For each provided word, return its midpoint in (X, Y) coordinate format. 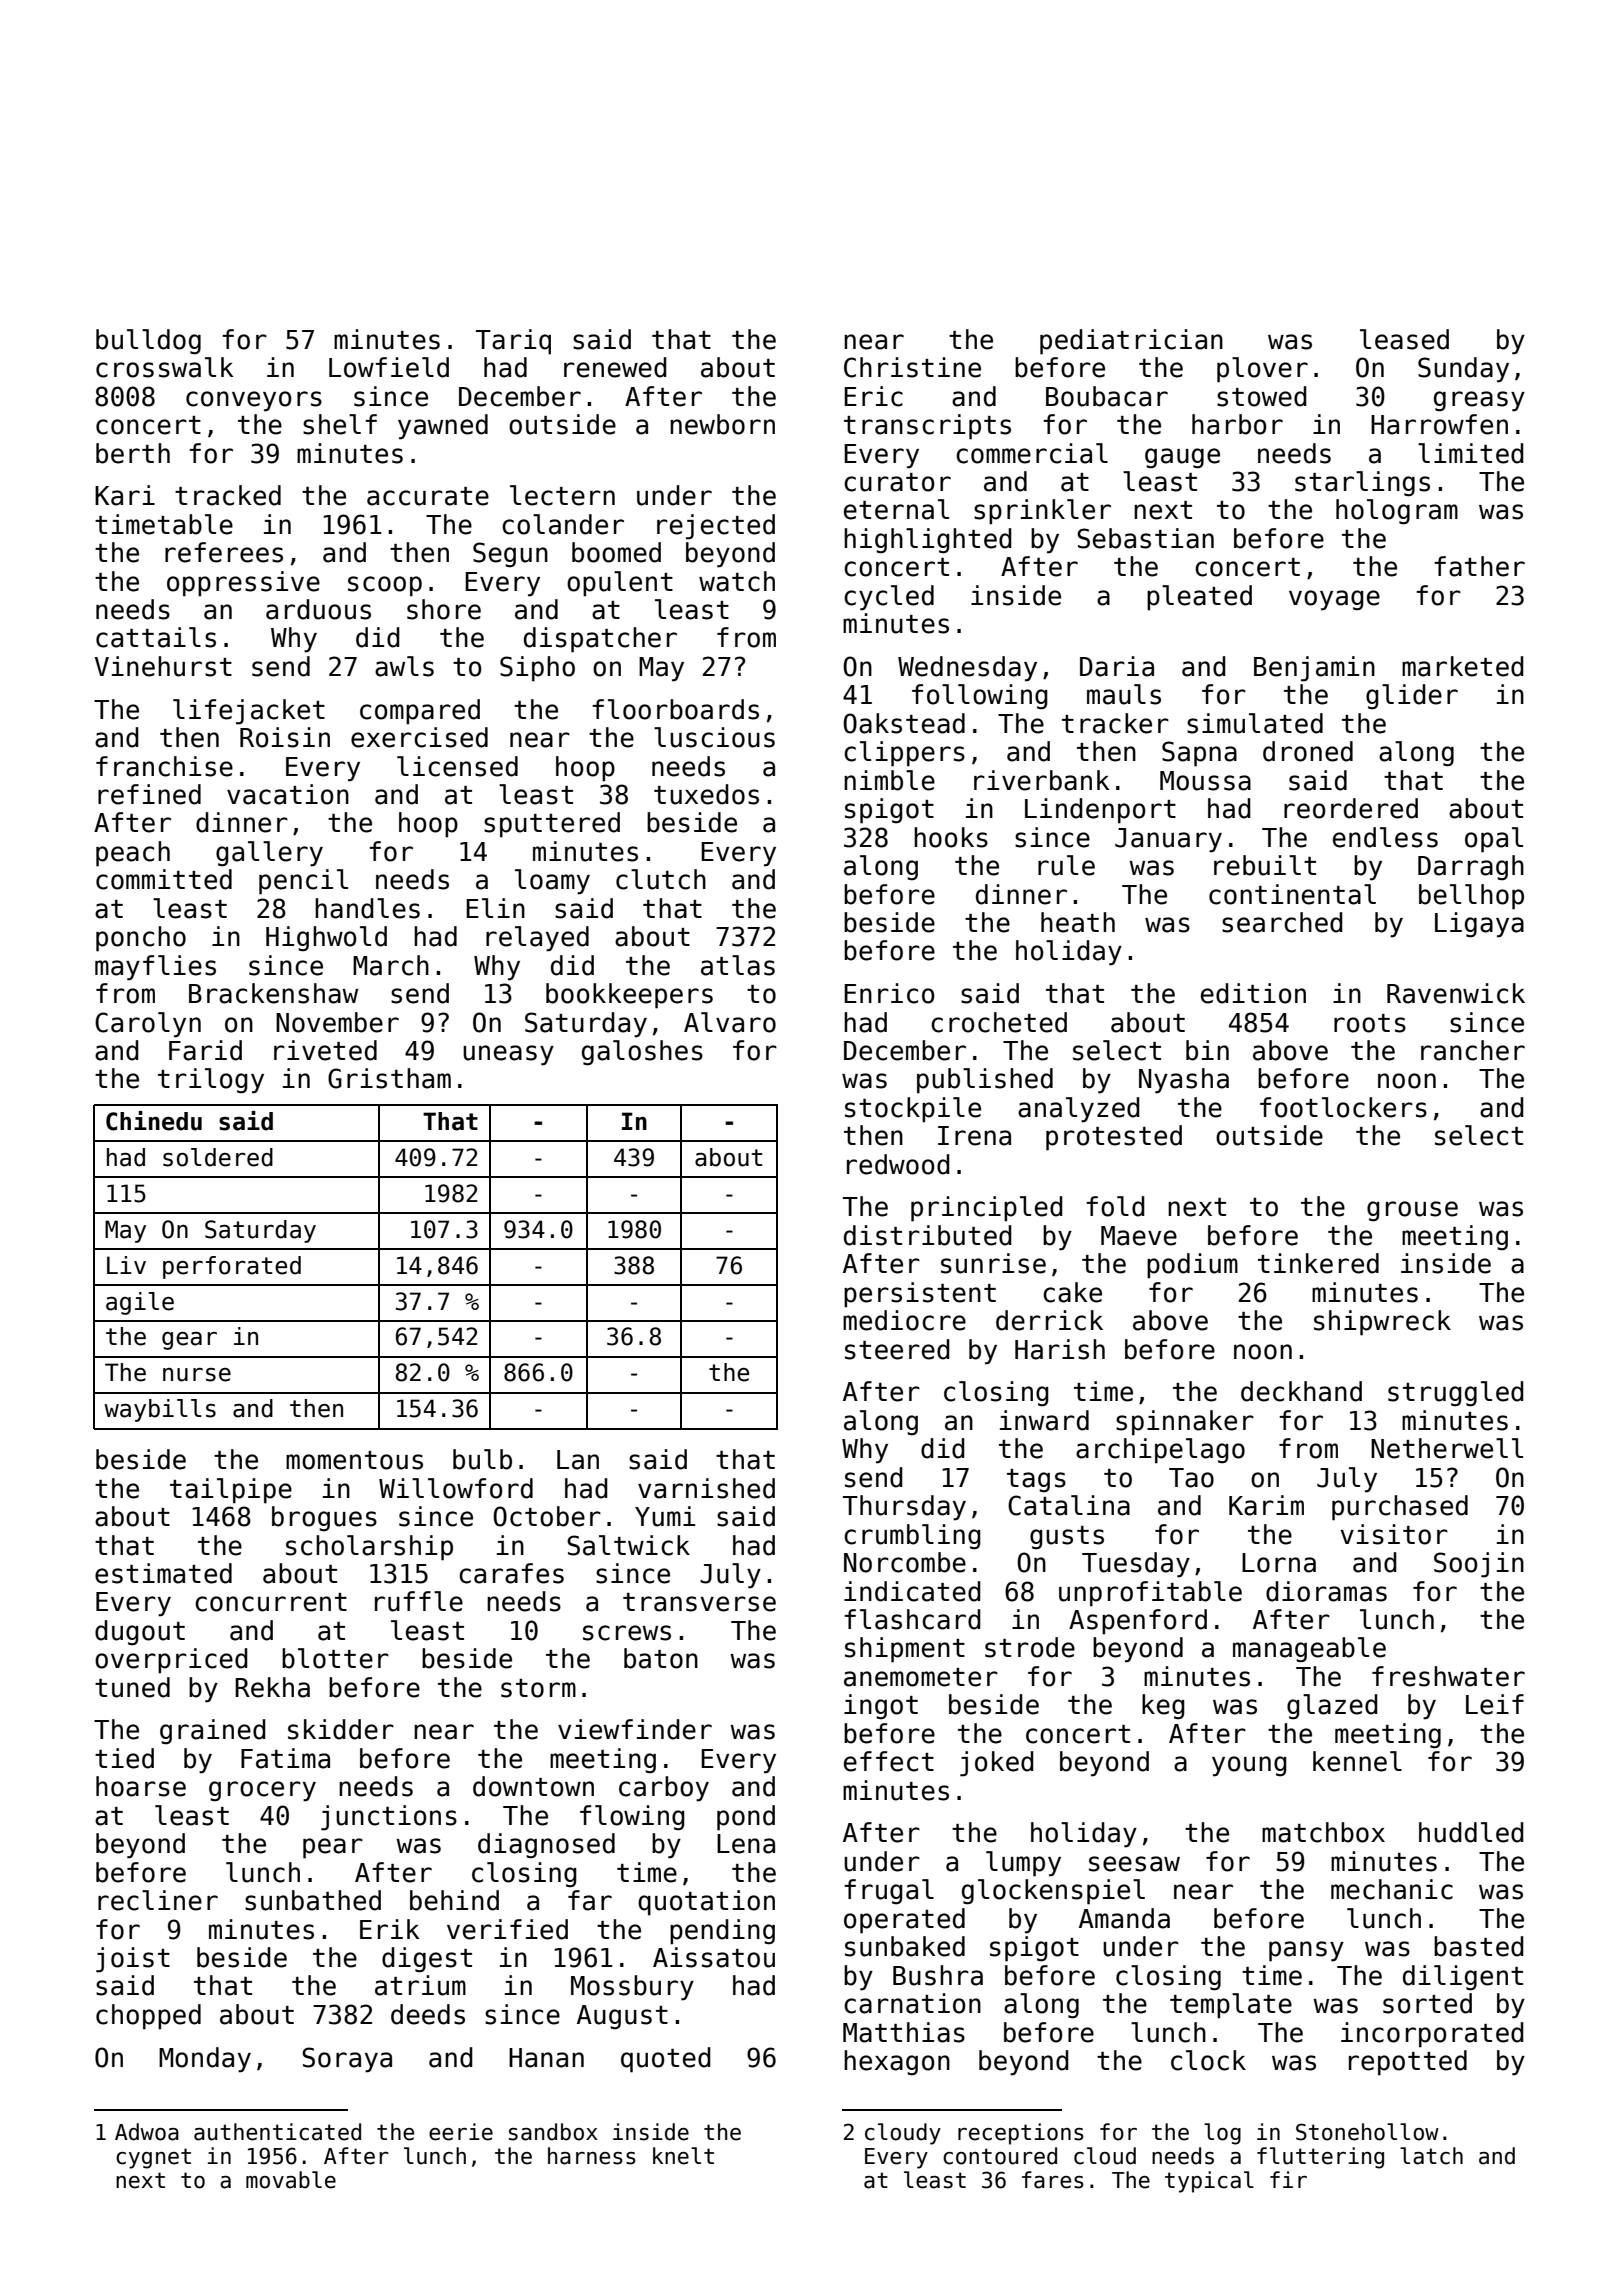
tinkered (1318, 1263)
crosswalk (165, 367)
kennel (1357, 1761)
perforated (232, 1267)
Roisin (285, 737)
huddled (1471, 1832)
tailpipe (231, 1491)
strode (1030, 1647)
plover (1262, 370)
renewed (615, 367)
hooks (951, 837)
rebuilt (1265, 865)
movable (291, 2180)
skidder (341, 1729)
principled (987, 1209)
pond (746, 1818)
